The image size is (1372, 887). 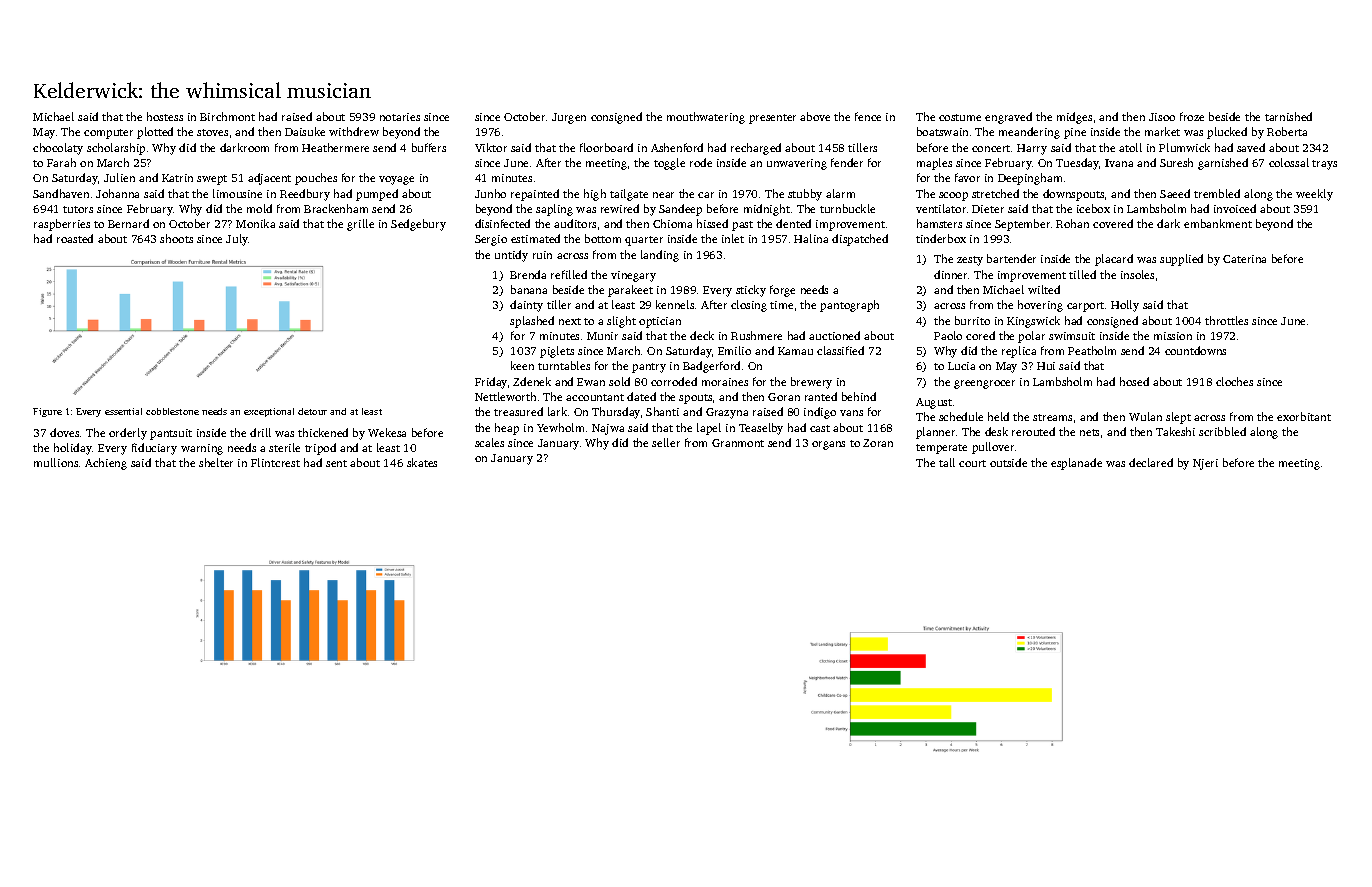 What do you see at coordinates (1125, 306) in the screenshot?
I see `Holly` at bounding box center [1125, 306].
